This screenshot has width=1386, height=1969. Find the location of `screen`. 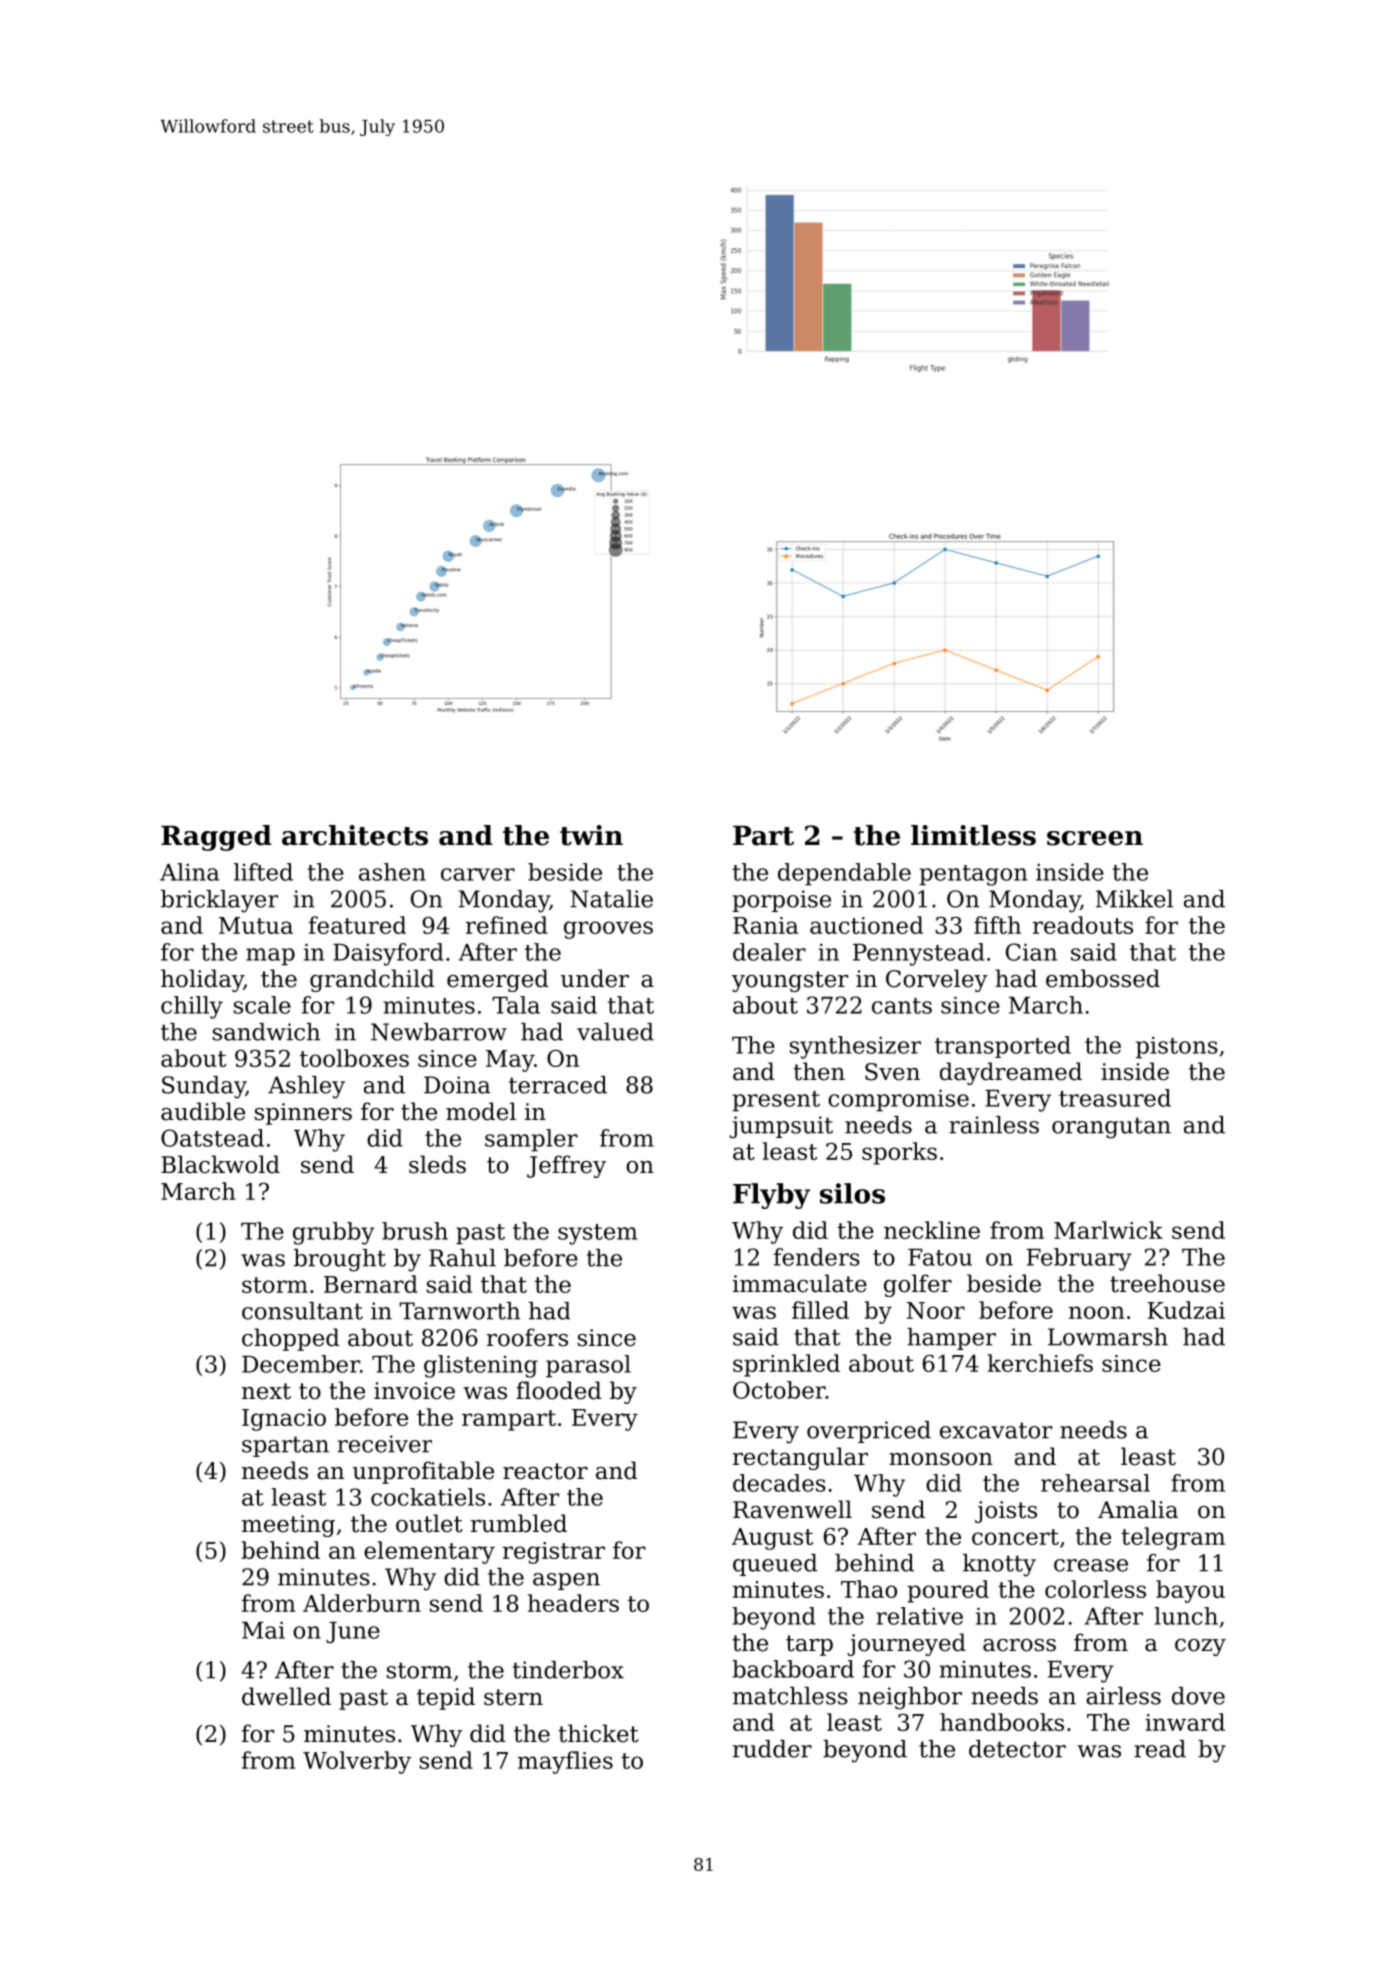

screen is located at coordinates (1095, 838).
